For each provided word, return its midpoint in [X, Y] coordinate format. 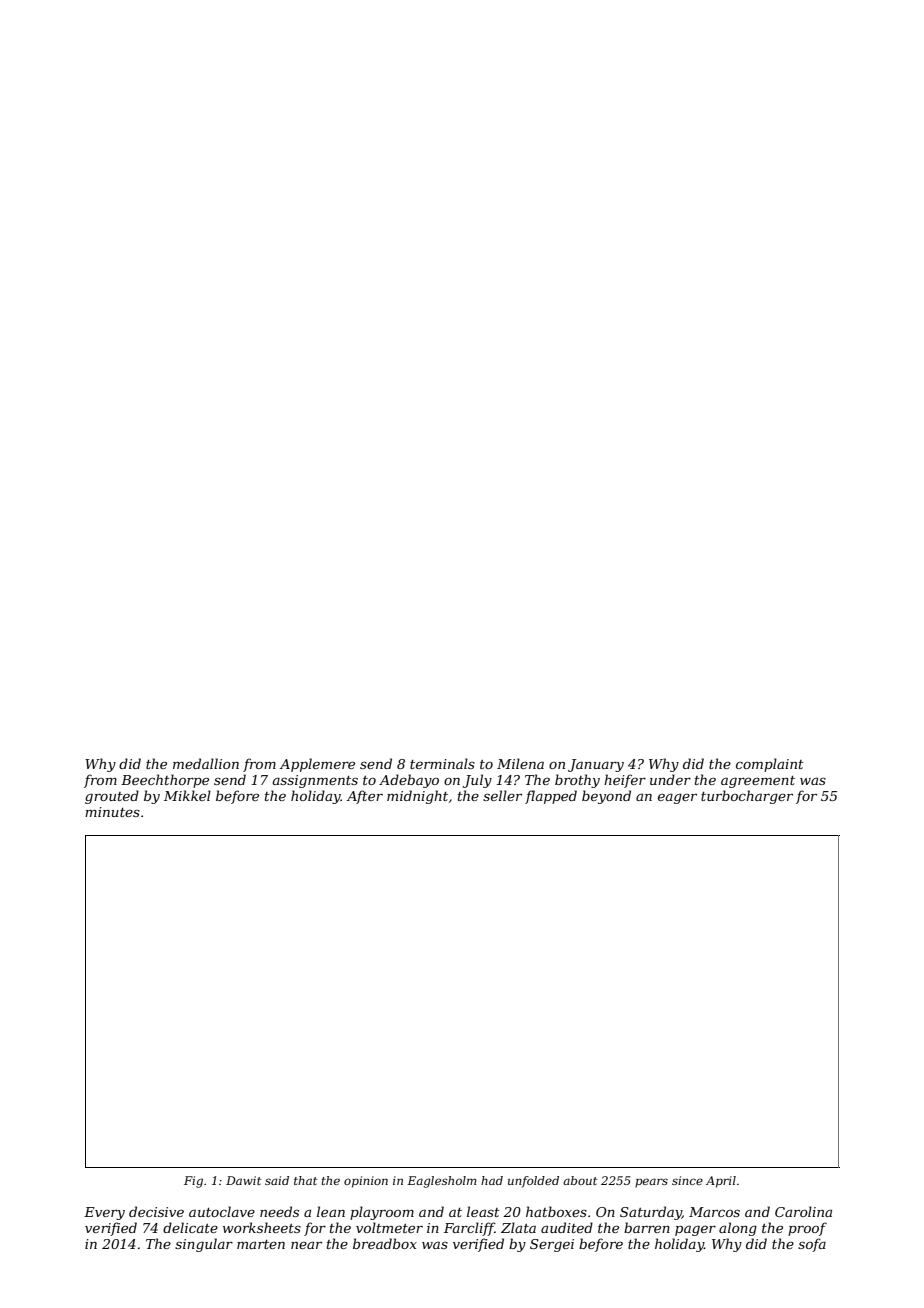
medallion [206, 763]
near [306, 1245]
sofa [812, 1245]
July [477, 781]
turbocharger [747, 797]
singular [204, 1245]
